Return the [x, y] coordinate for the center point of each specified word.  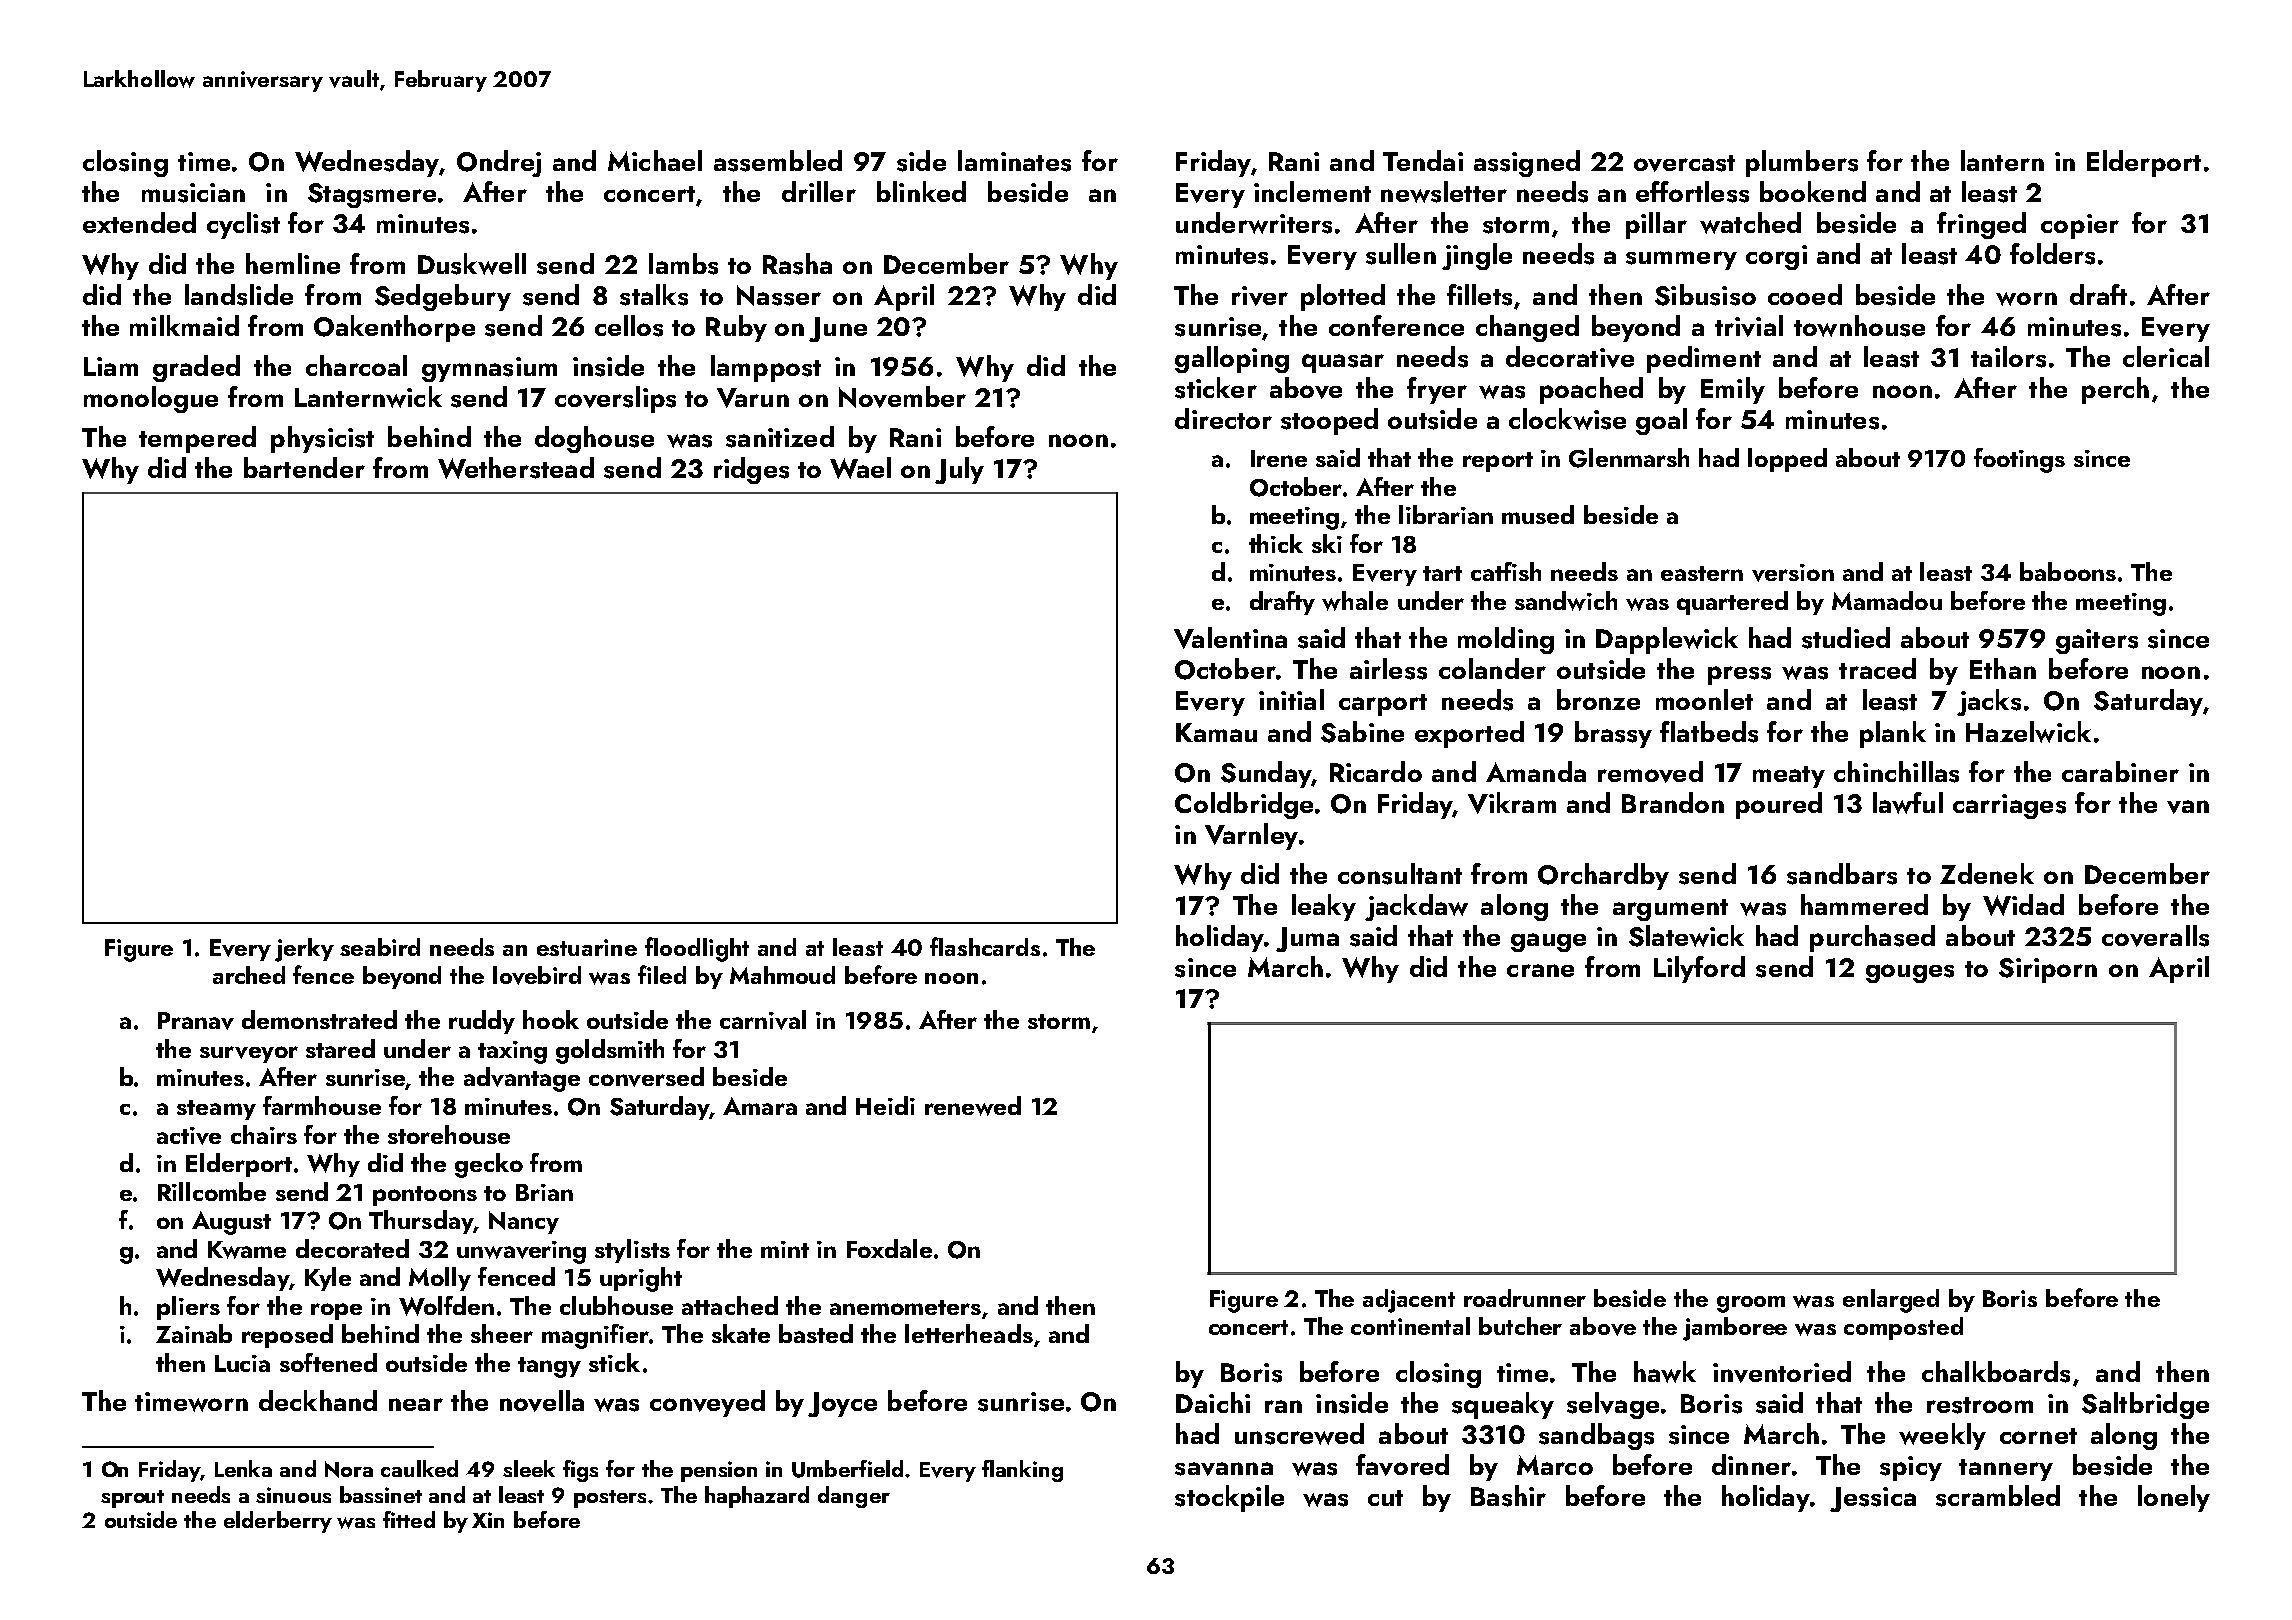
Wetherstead [516, 468]
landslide [239, 295]
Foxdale [889, 1248]
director [1223, 418]
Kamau [1216, 732]
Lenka [243, 1468]
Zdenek [1987, 873]
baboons [2068, 571]
